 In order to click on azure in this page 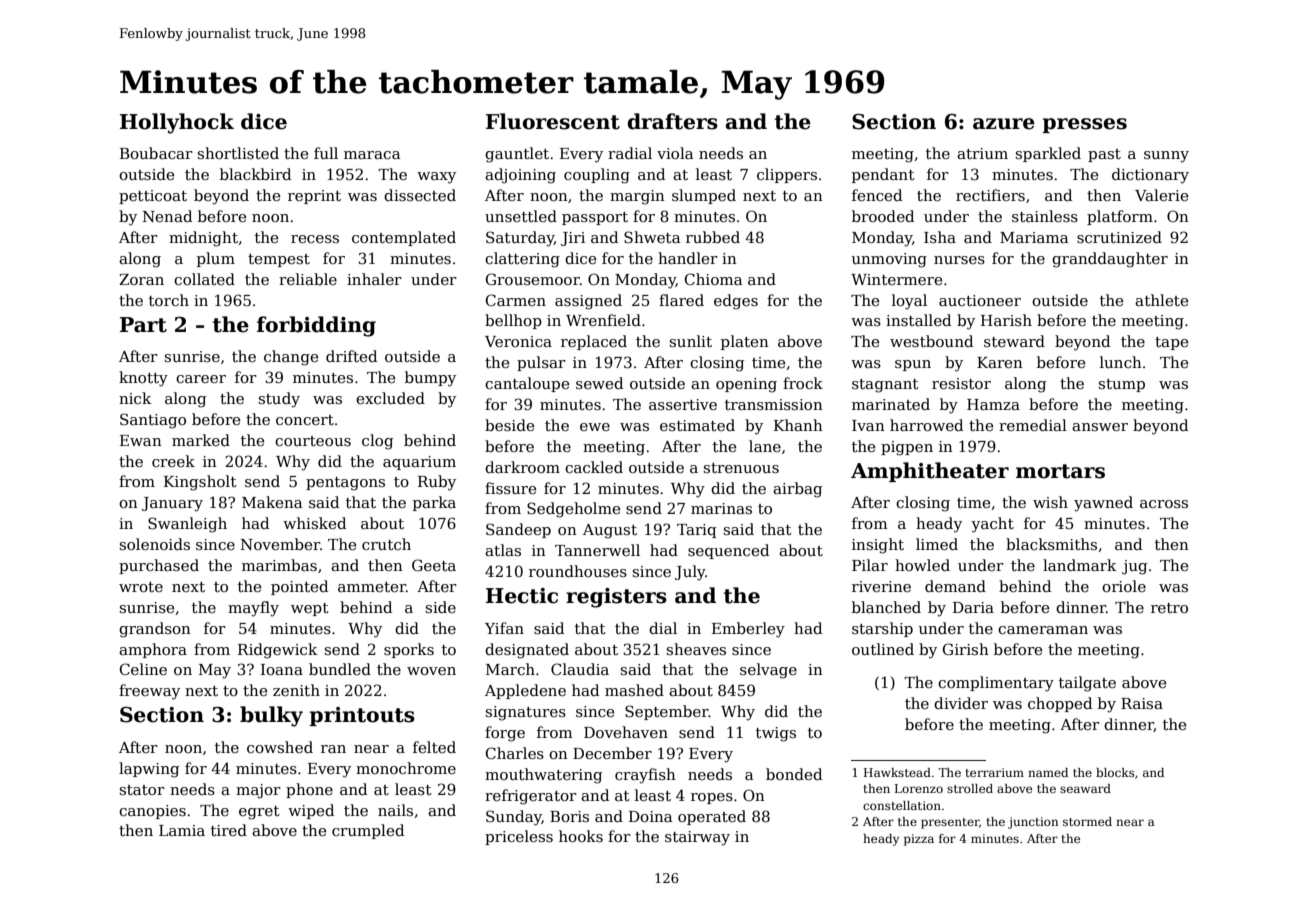, I will do `click(1004, 124)`.
